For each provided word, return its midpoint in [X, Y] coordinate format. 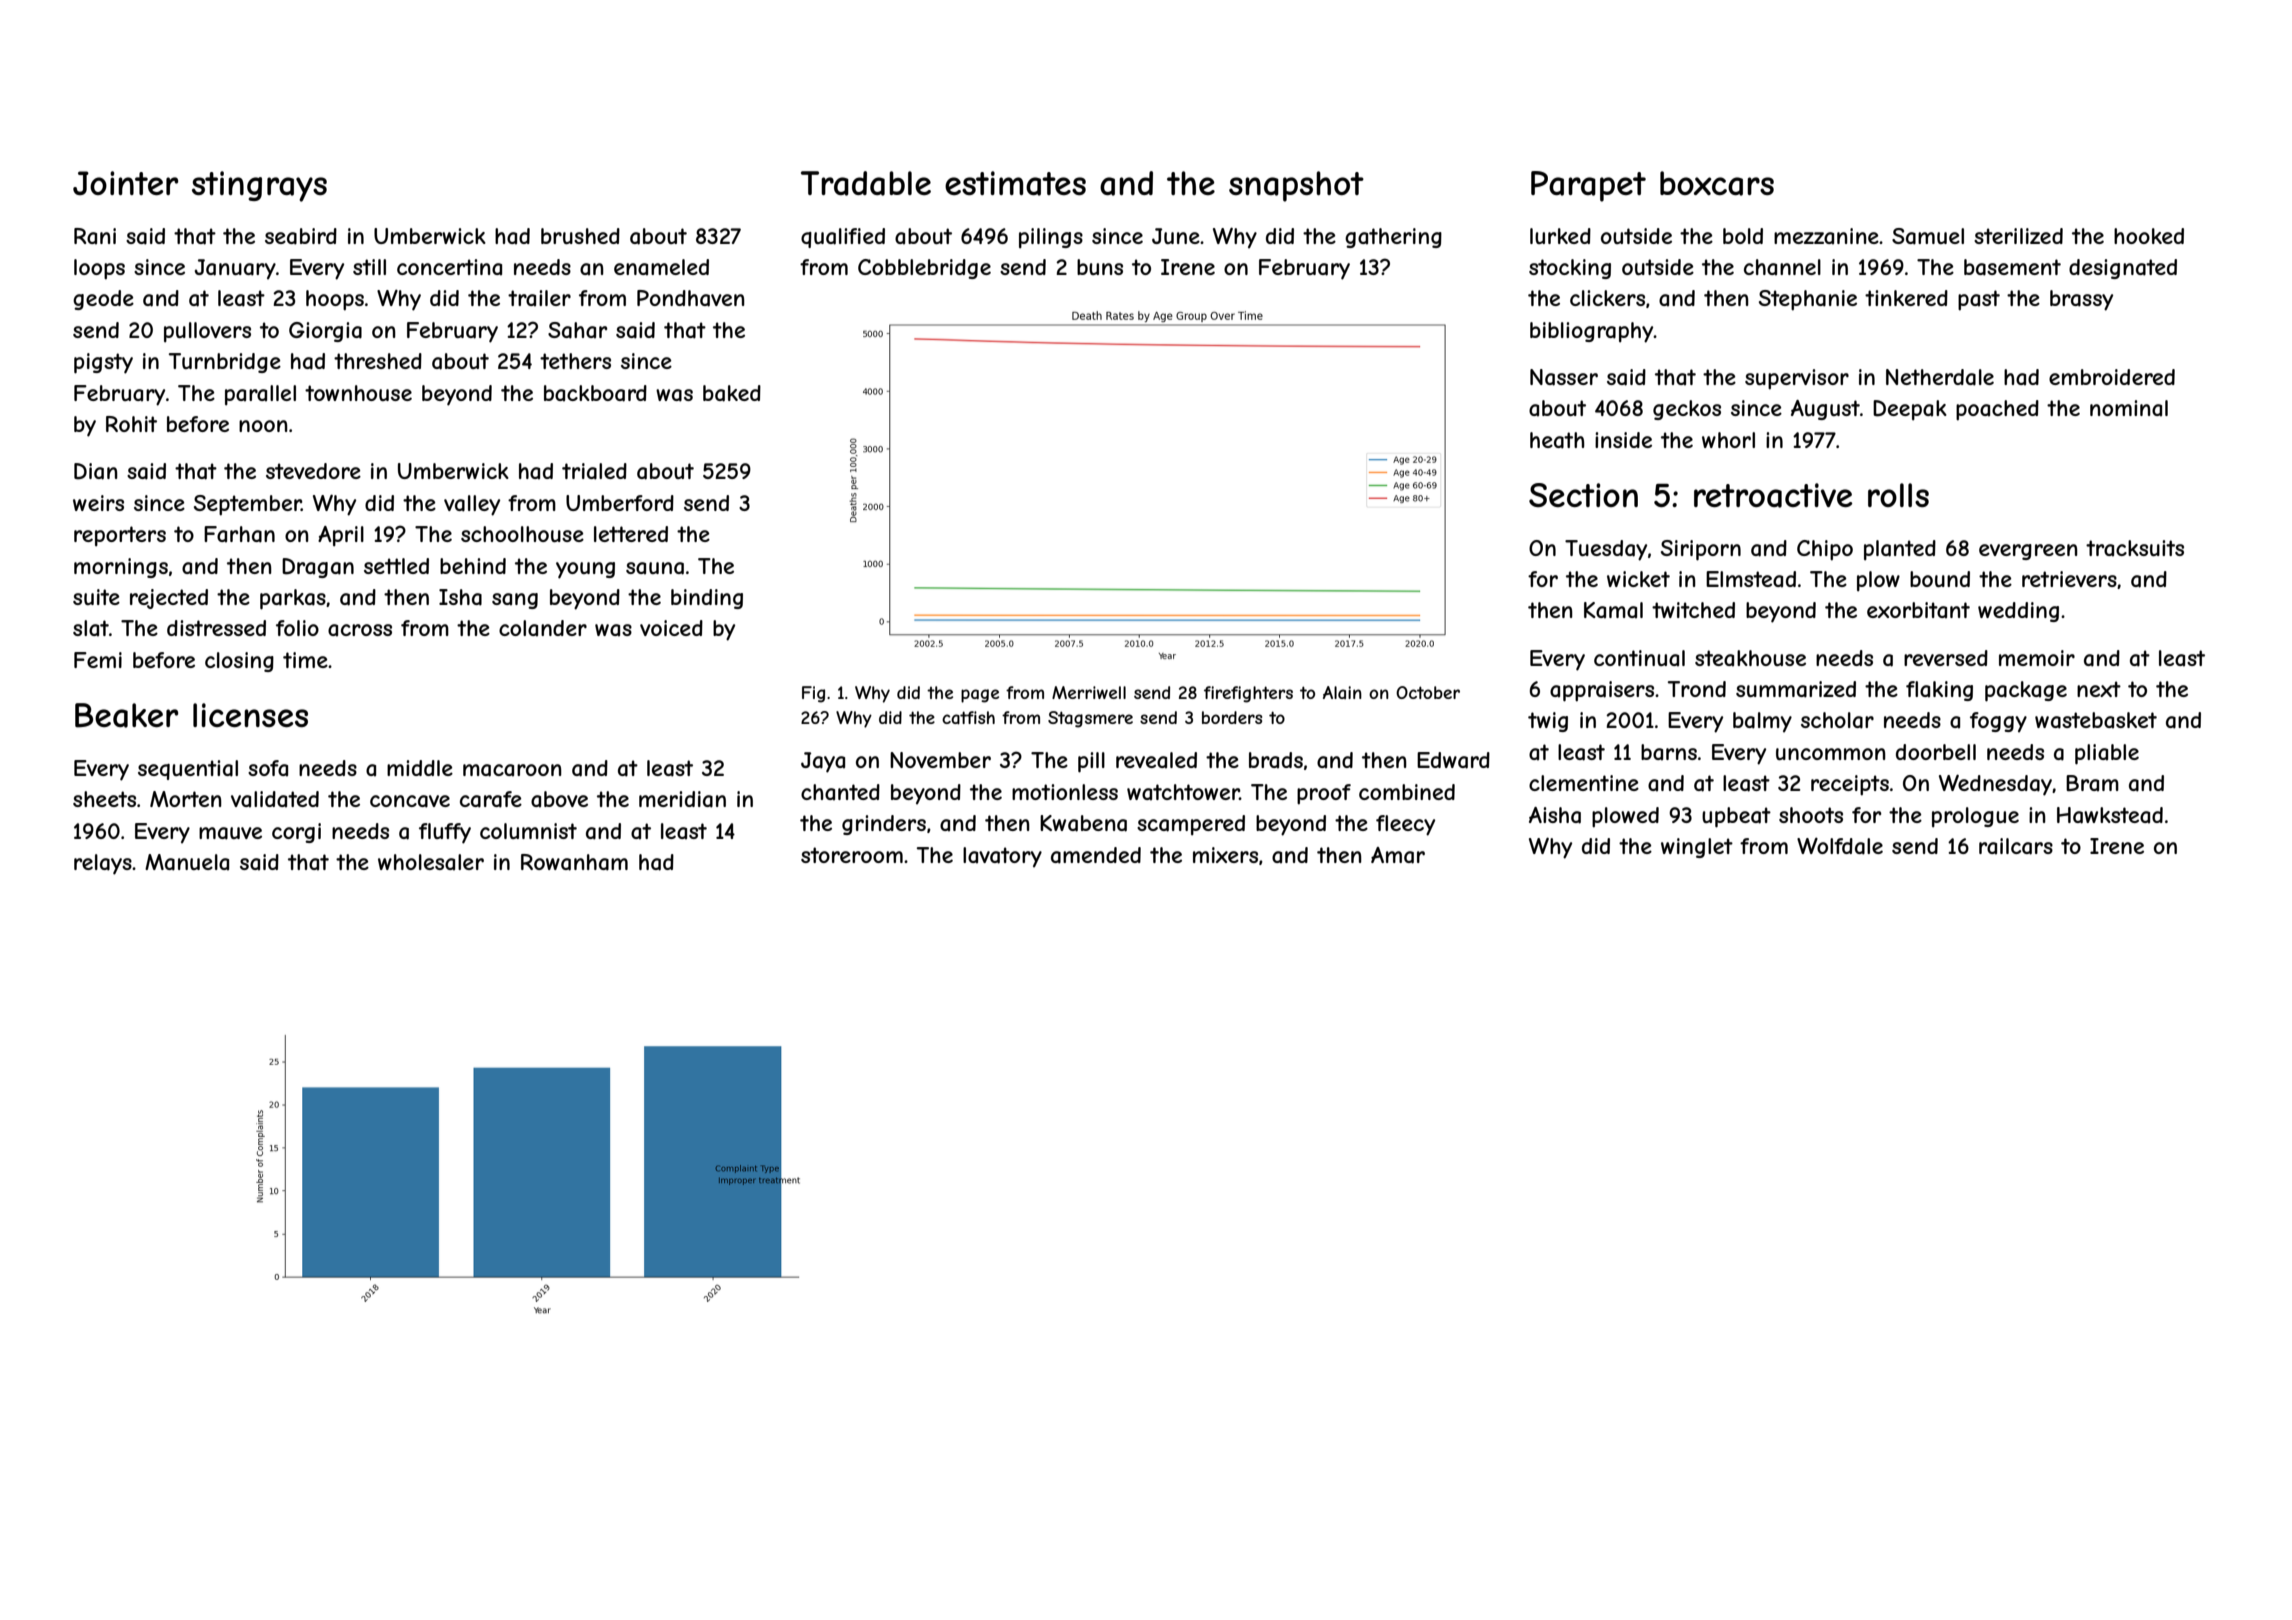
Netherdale [1940, 377]
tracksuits [2135, 548]
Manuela [187, 862]
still [369, 267]
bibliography [1592, 332]
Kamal [1613, 610]
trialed [594, 471]
